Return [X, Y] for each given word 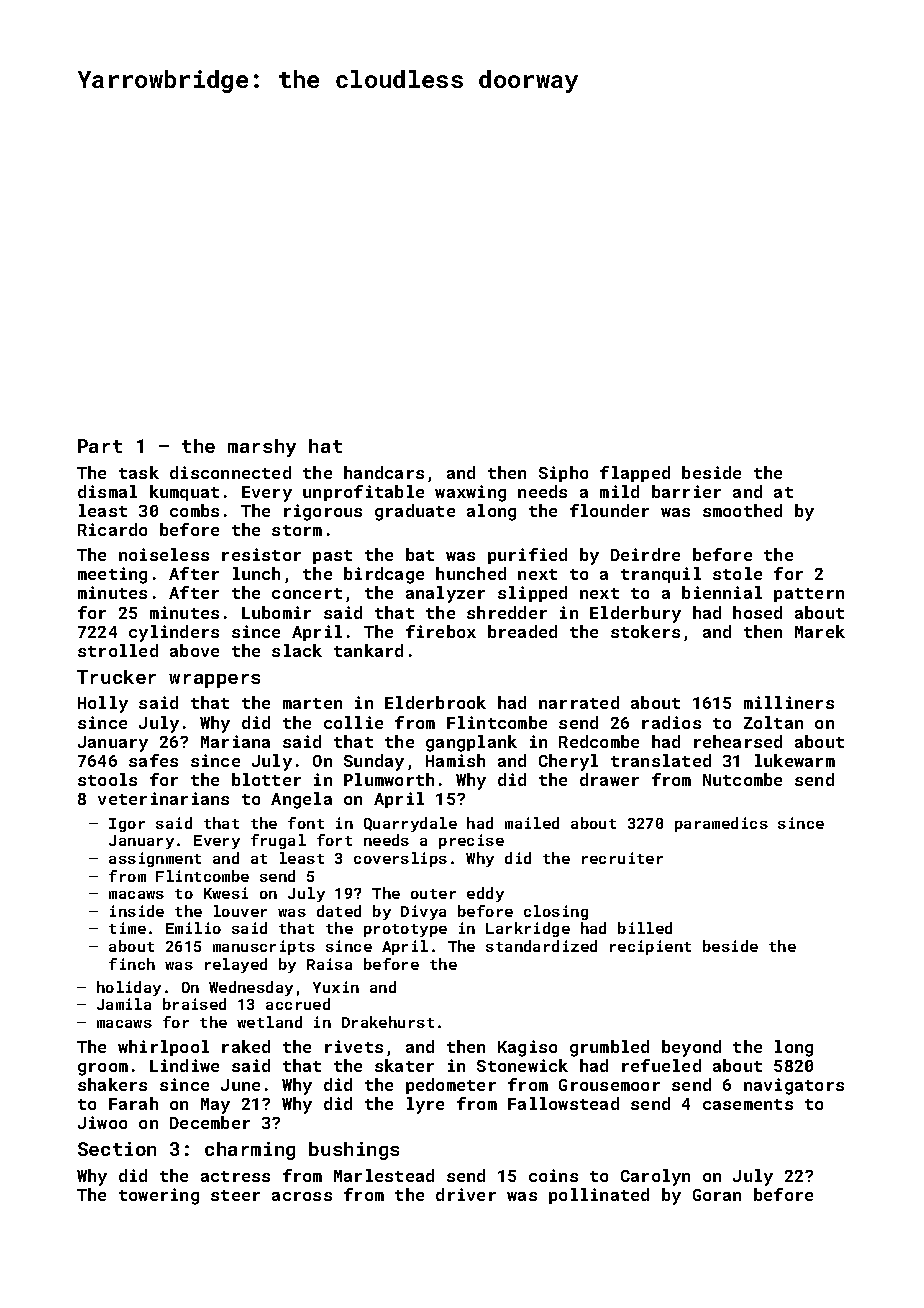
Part [100, 446]
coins [553, 1175]
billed [645, 928]
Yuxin [336, 987]
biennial [722, 592]
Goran [717, 1195]
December [210, 1122]
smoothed [742, 510]
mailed [532, 823]
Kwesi [226, 893]
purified [527, 556]
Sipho [563, 474]
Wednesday [251, 988]
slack [297, 650]
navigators [794, 1086]
